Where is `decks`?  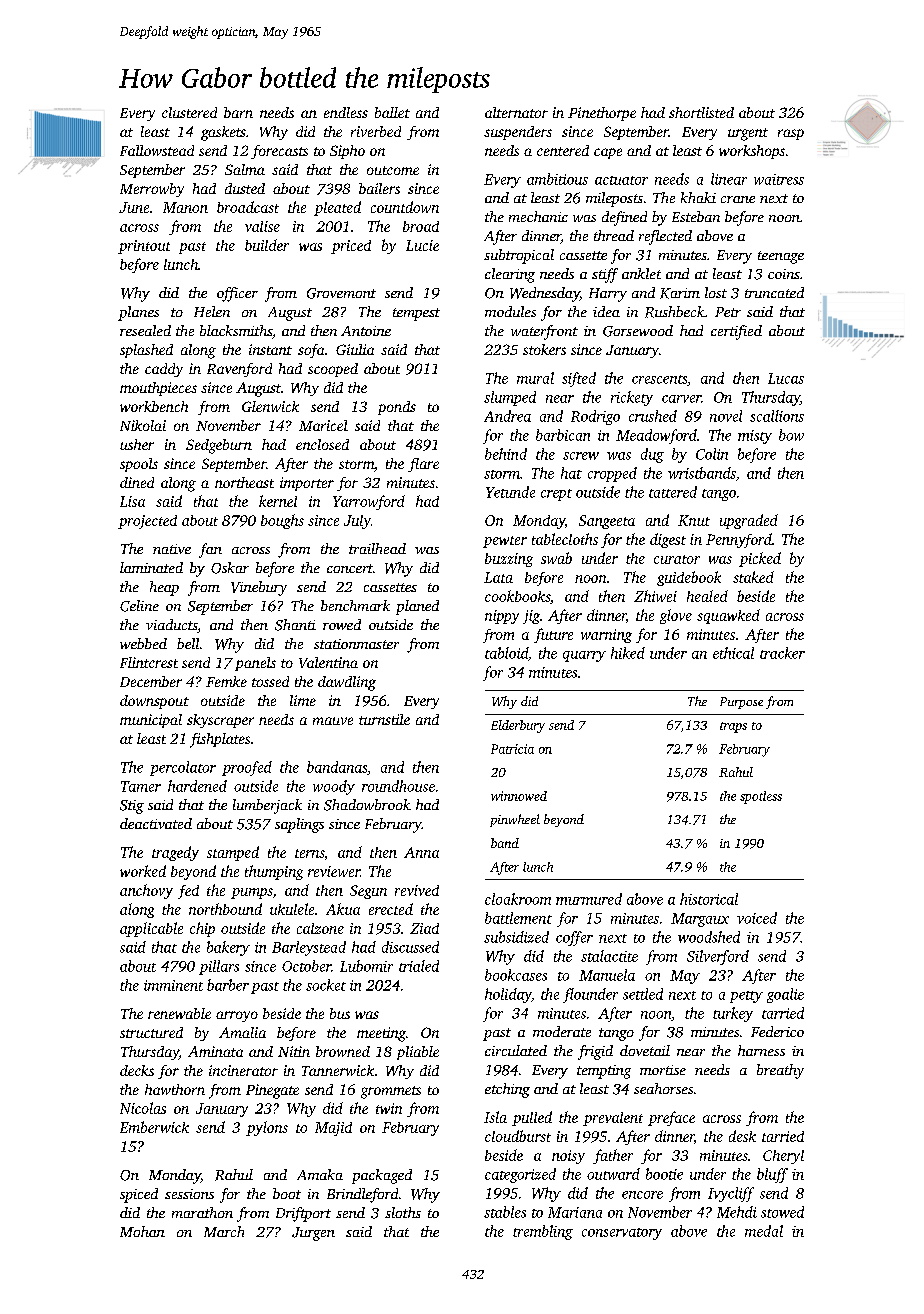 decks is located at coordinates (137, 1070).
